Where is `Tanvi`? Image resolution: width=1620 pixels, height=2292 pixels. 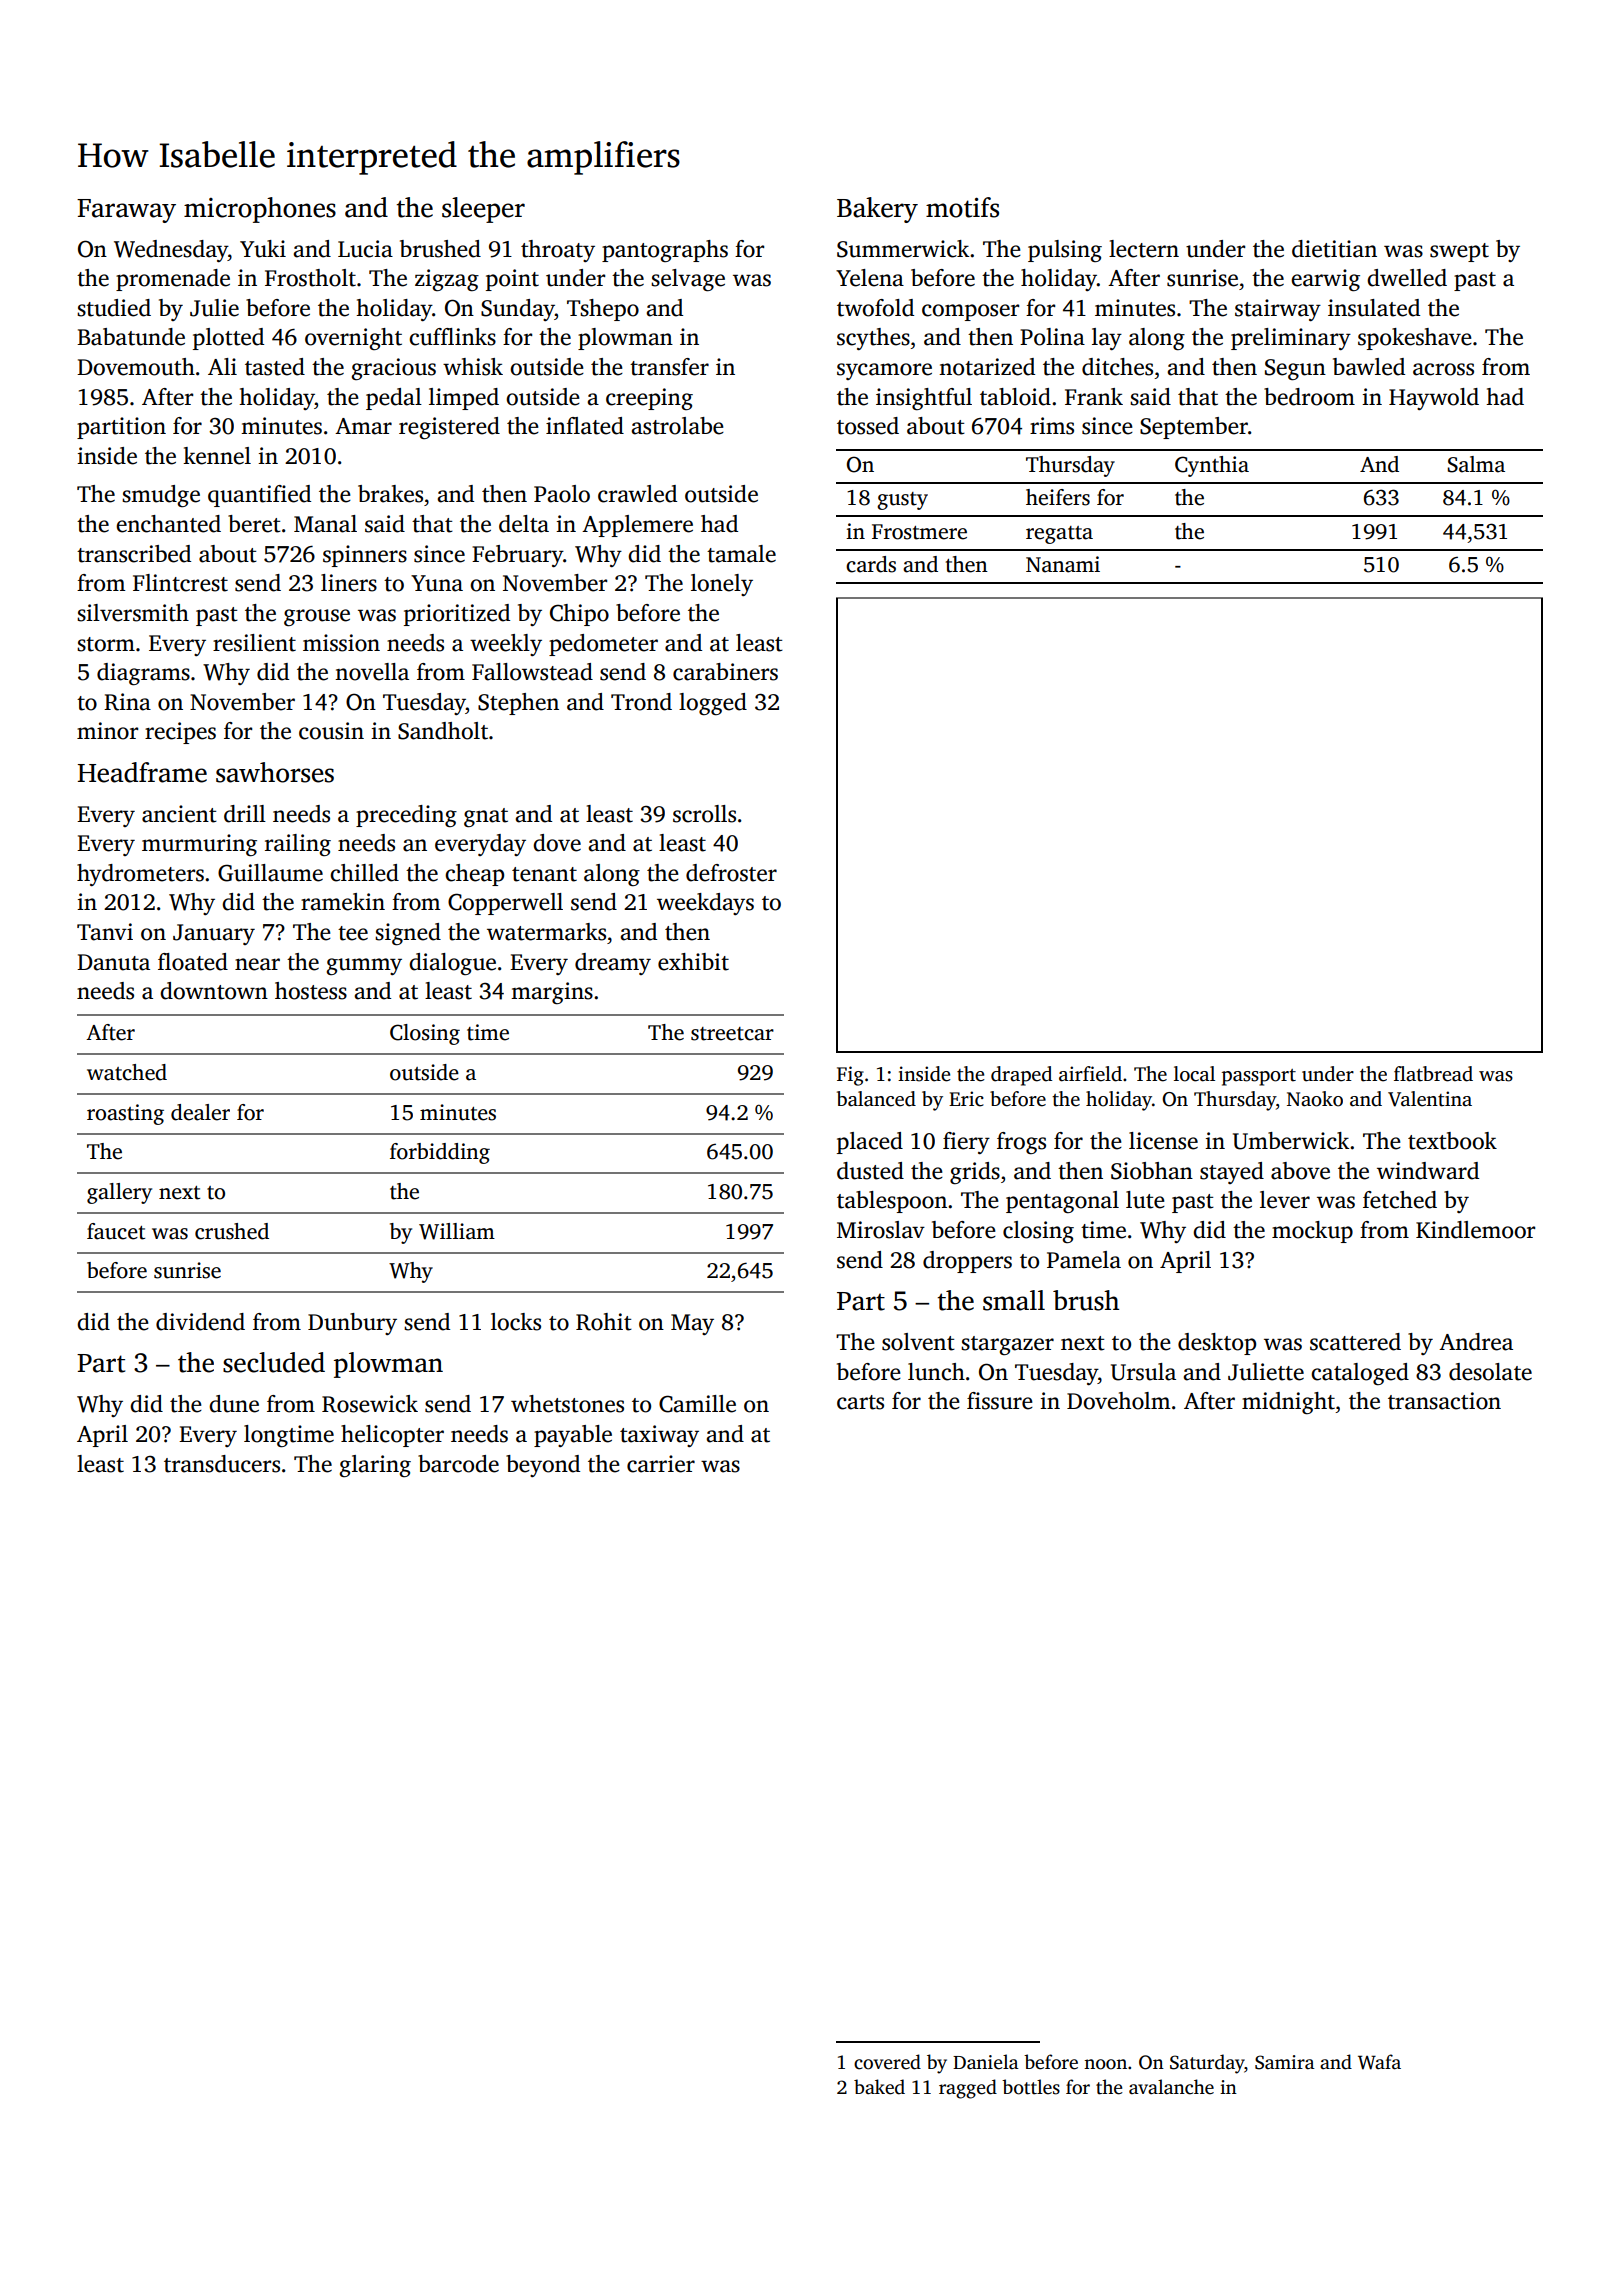 Tanvi is located at coordinates (105, 932).
